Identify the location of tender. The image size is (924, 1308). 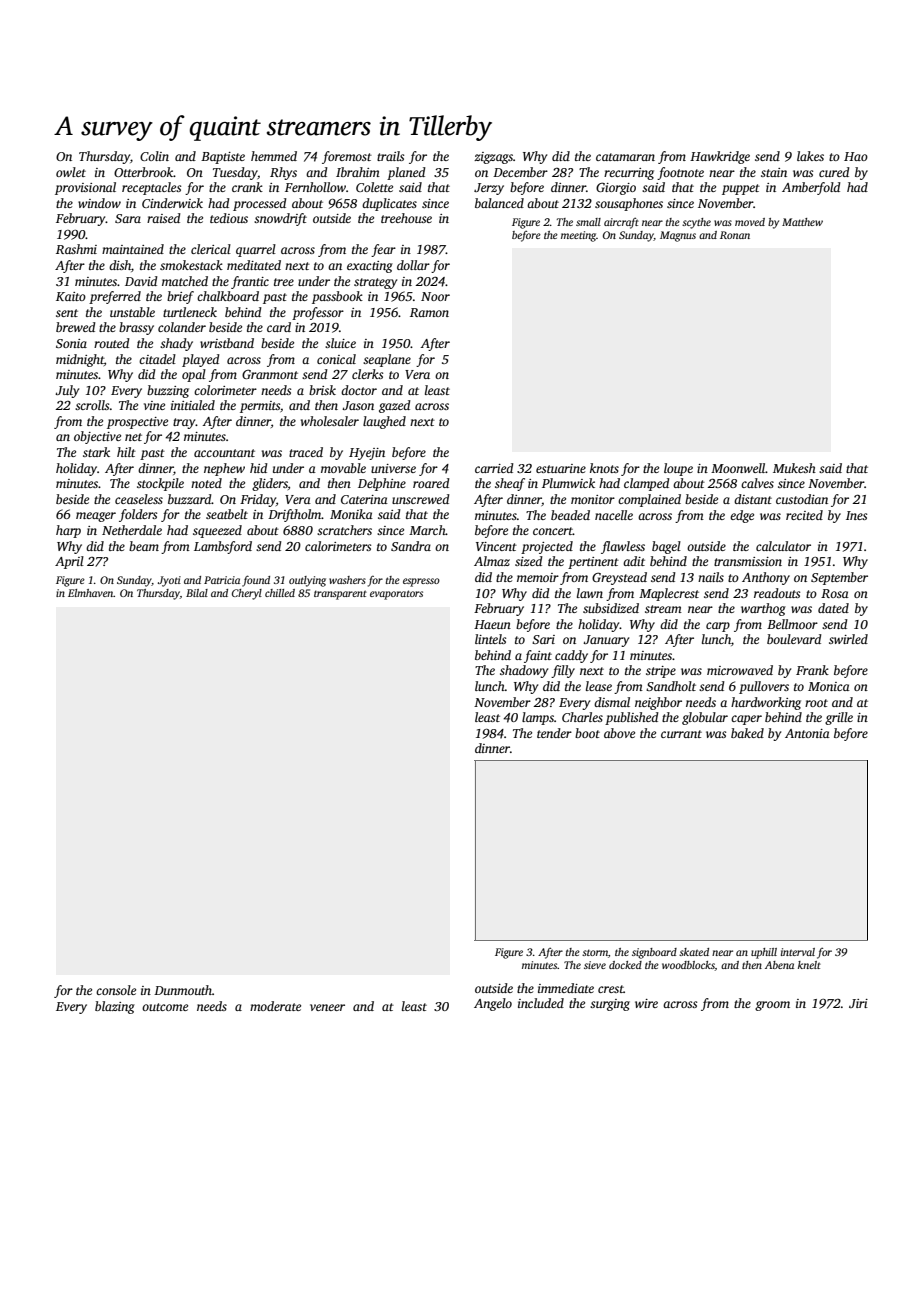
(554, 733).
